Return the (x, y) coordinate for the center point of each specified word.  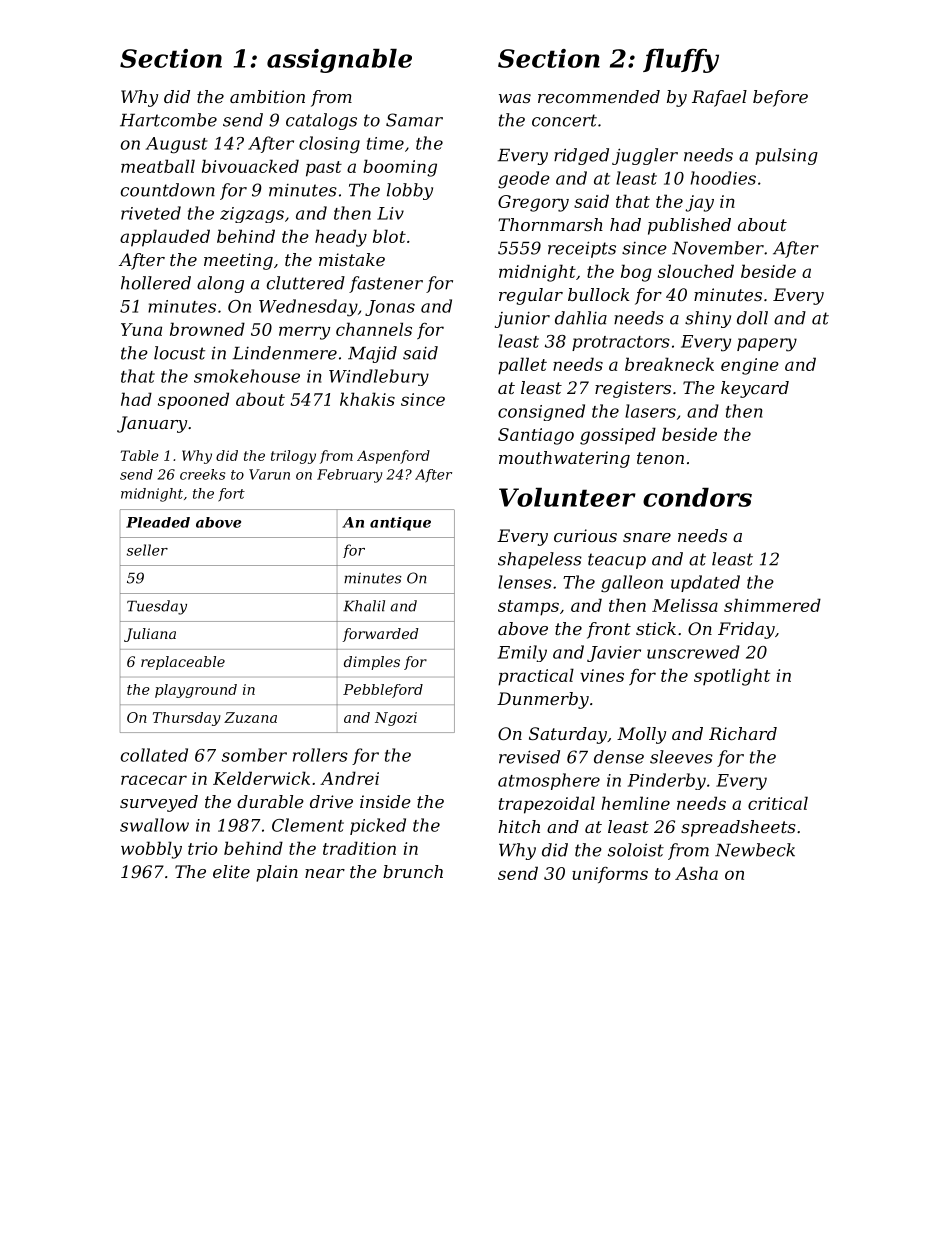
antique (400, 524)
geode (524, 180)
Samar (414, 120)
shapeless (540, 560)
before (780, 98)
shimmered (772, 605)
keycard (755, 389)
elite (231, 871)
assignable (339, 61)
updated (705, 583)
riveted (151, 213)
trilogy (293, 457)
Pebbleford (383, 691)
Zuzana (250, 717)
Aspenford (393, 457)
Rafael (719, 98)
